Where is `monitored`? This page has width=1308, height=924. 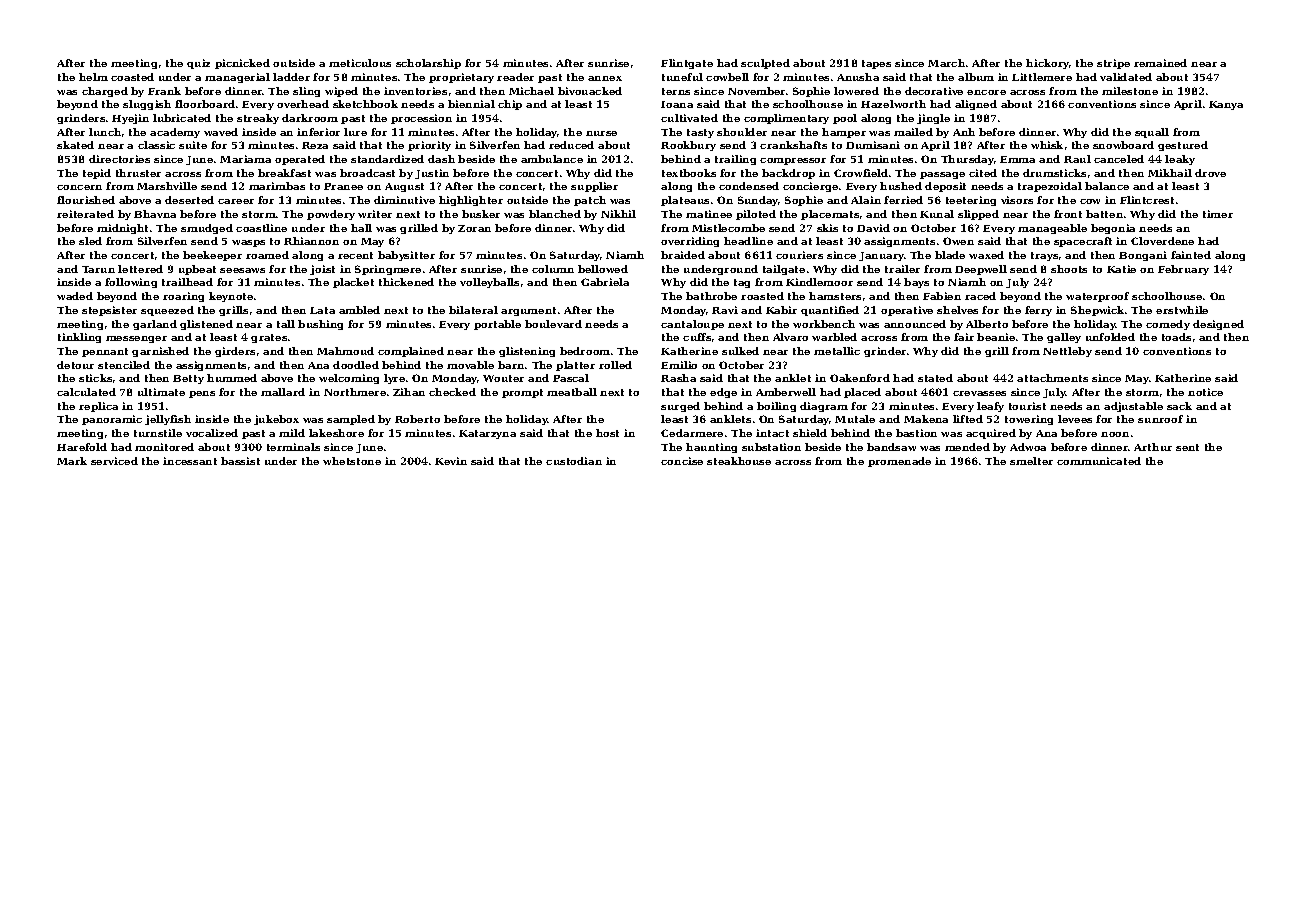 monitored is located at coordinates (164, 447).
